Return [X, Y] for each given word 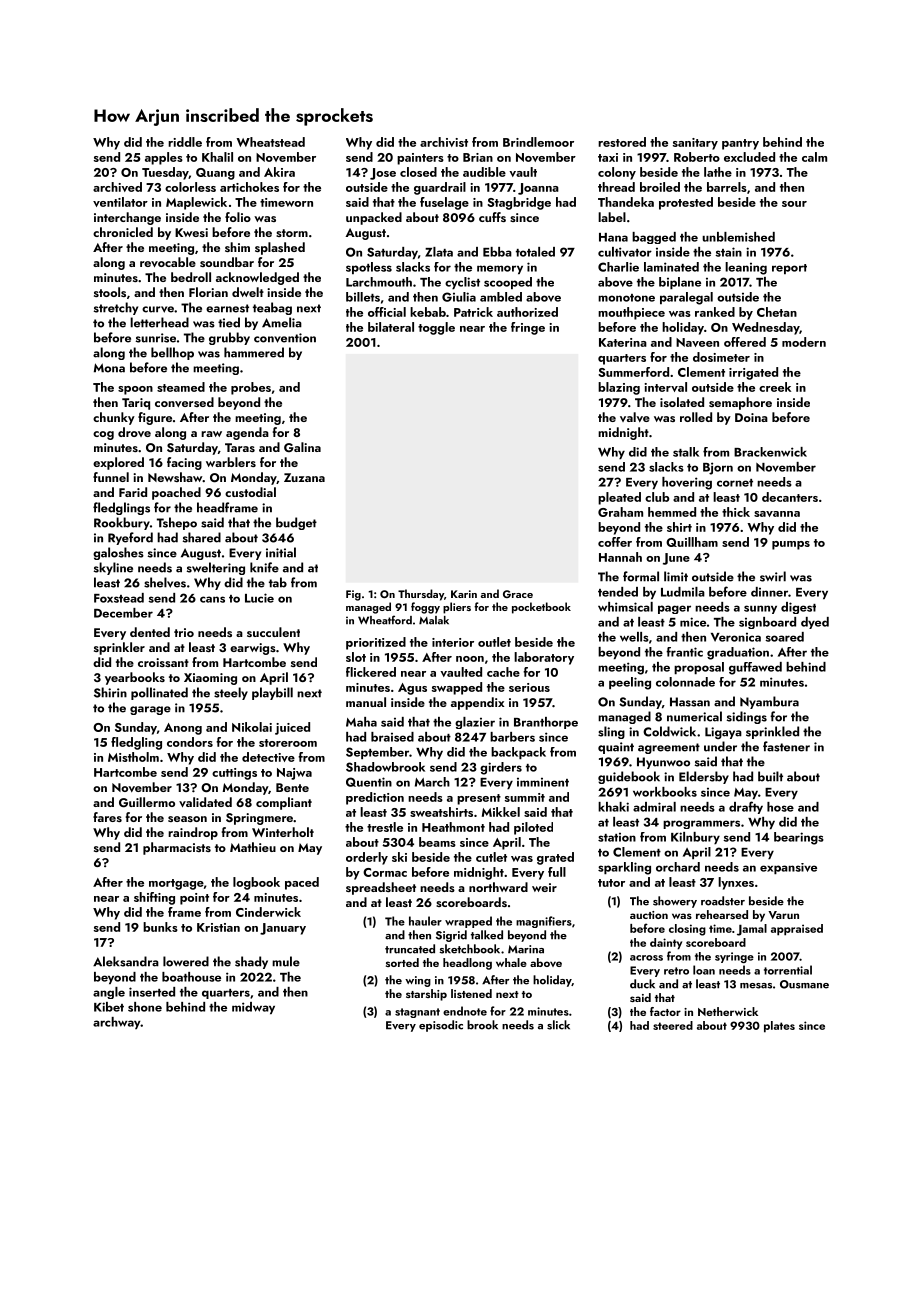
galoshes [118, 553]
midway [253, 1008]
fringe [528, 328]
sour [794, 204]
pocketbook [541, 608]
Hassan [690, 702]
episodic [441, 1026]
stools [110, 292]
